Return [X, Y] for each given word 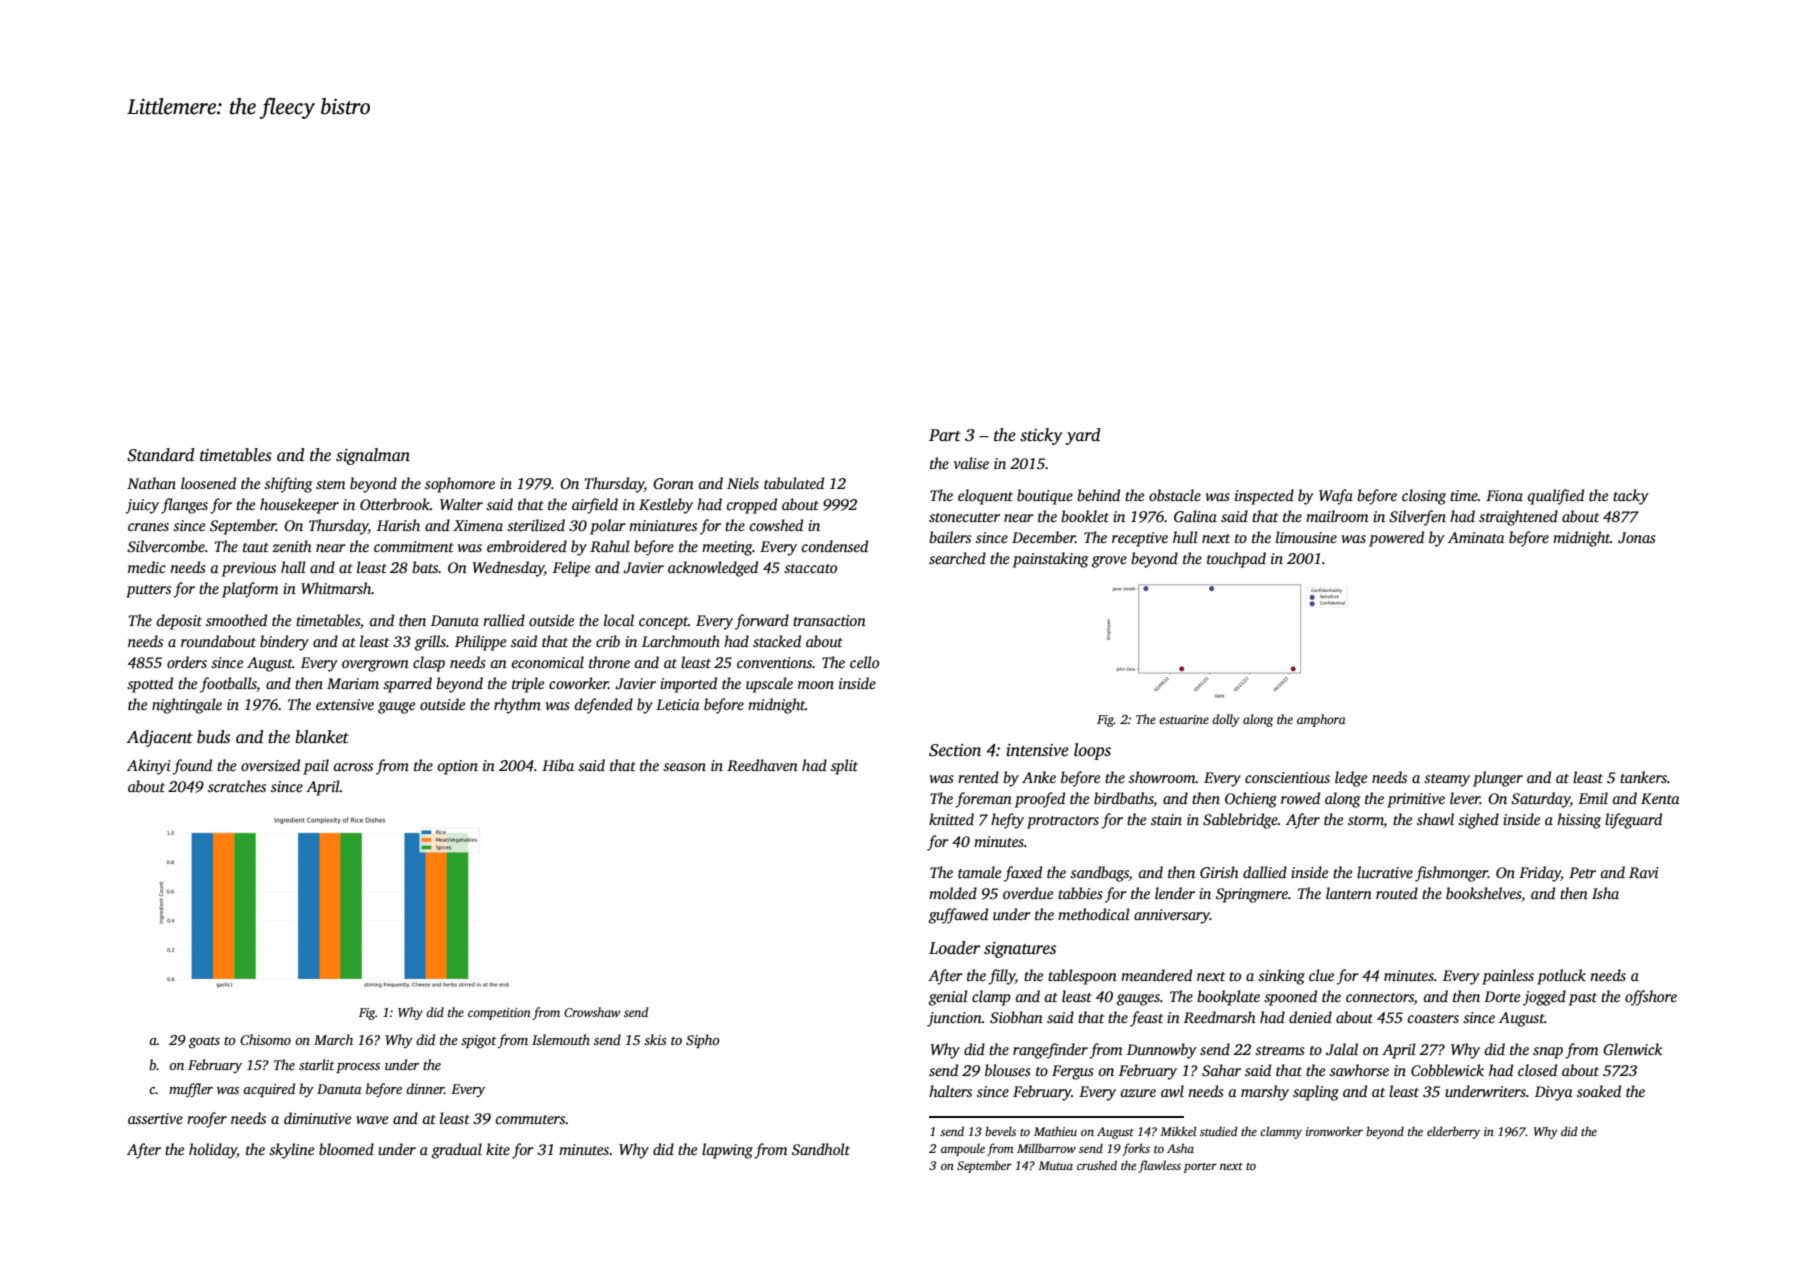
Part [945, 435]
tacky [1631, 497]
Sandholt [821, 1149]
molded [953, 893]
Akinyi [149, 767]
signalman [373, 456]
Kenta [1660, 798]
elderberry [1453, 1132]
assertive [155, 1118]
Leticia [678, 704]
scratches [237, 786]
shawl [1435, 819]
